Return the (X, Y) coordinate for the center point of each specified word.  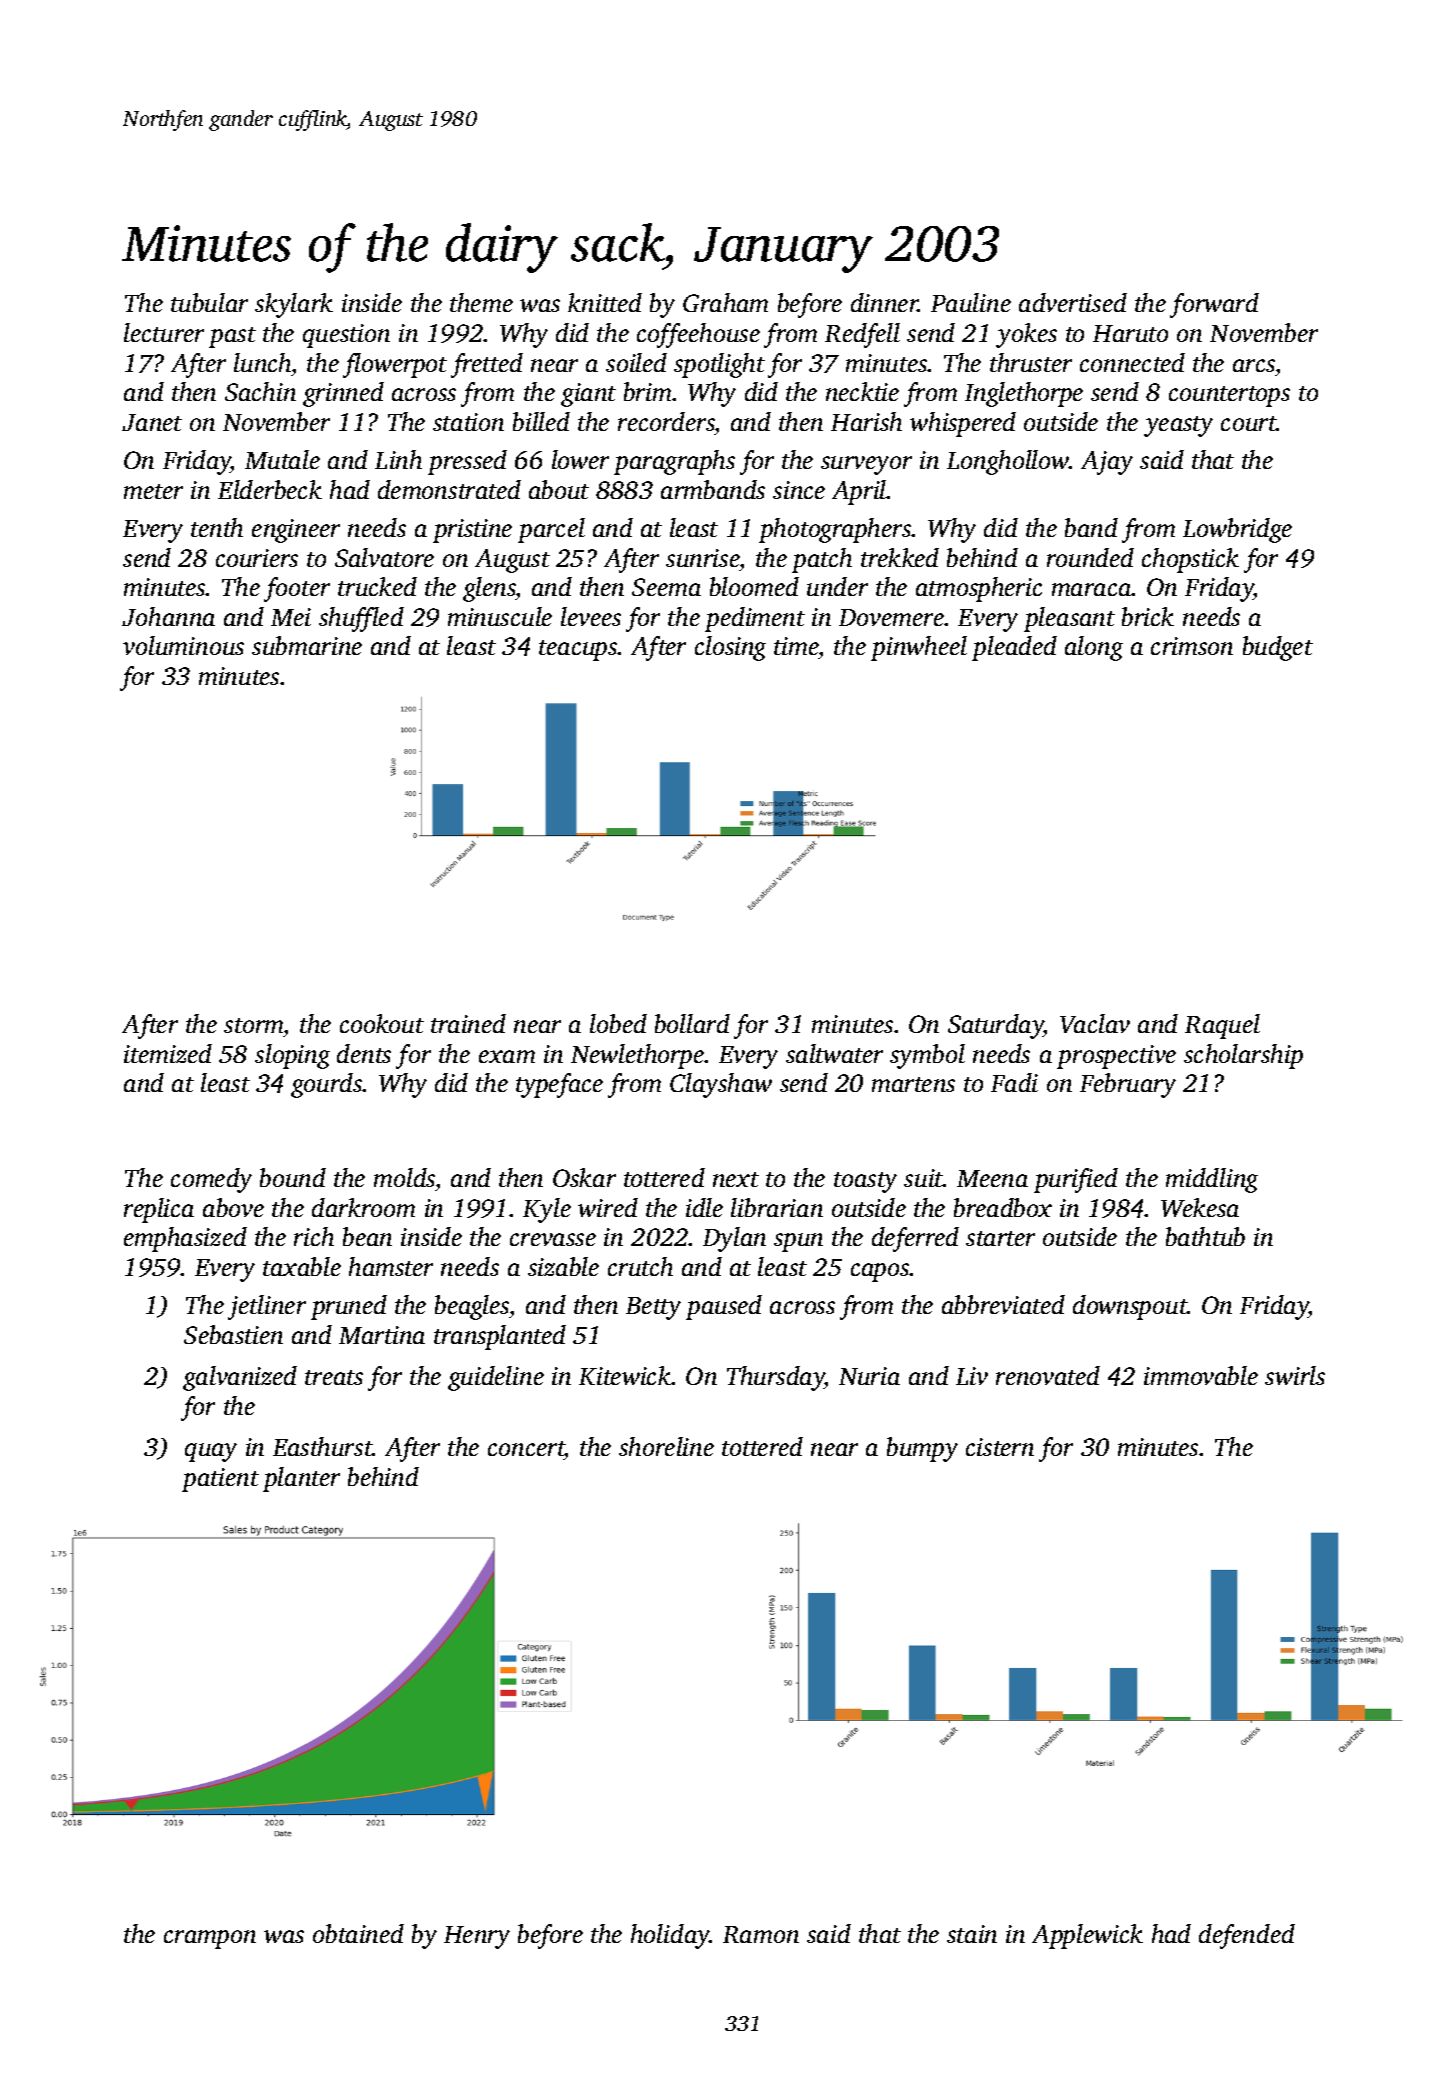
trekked (900, 557)
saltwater (834, 1053)
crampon (210, 1939)
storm (254, 1027)
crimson (1192, 646)
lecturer (164, 332)
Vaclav (1095, 1023)
